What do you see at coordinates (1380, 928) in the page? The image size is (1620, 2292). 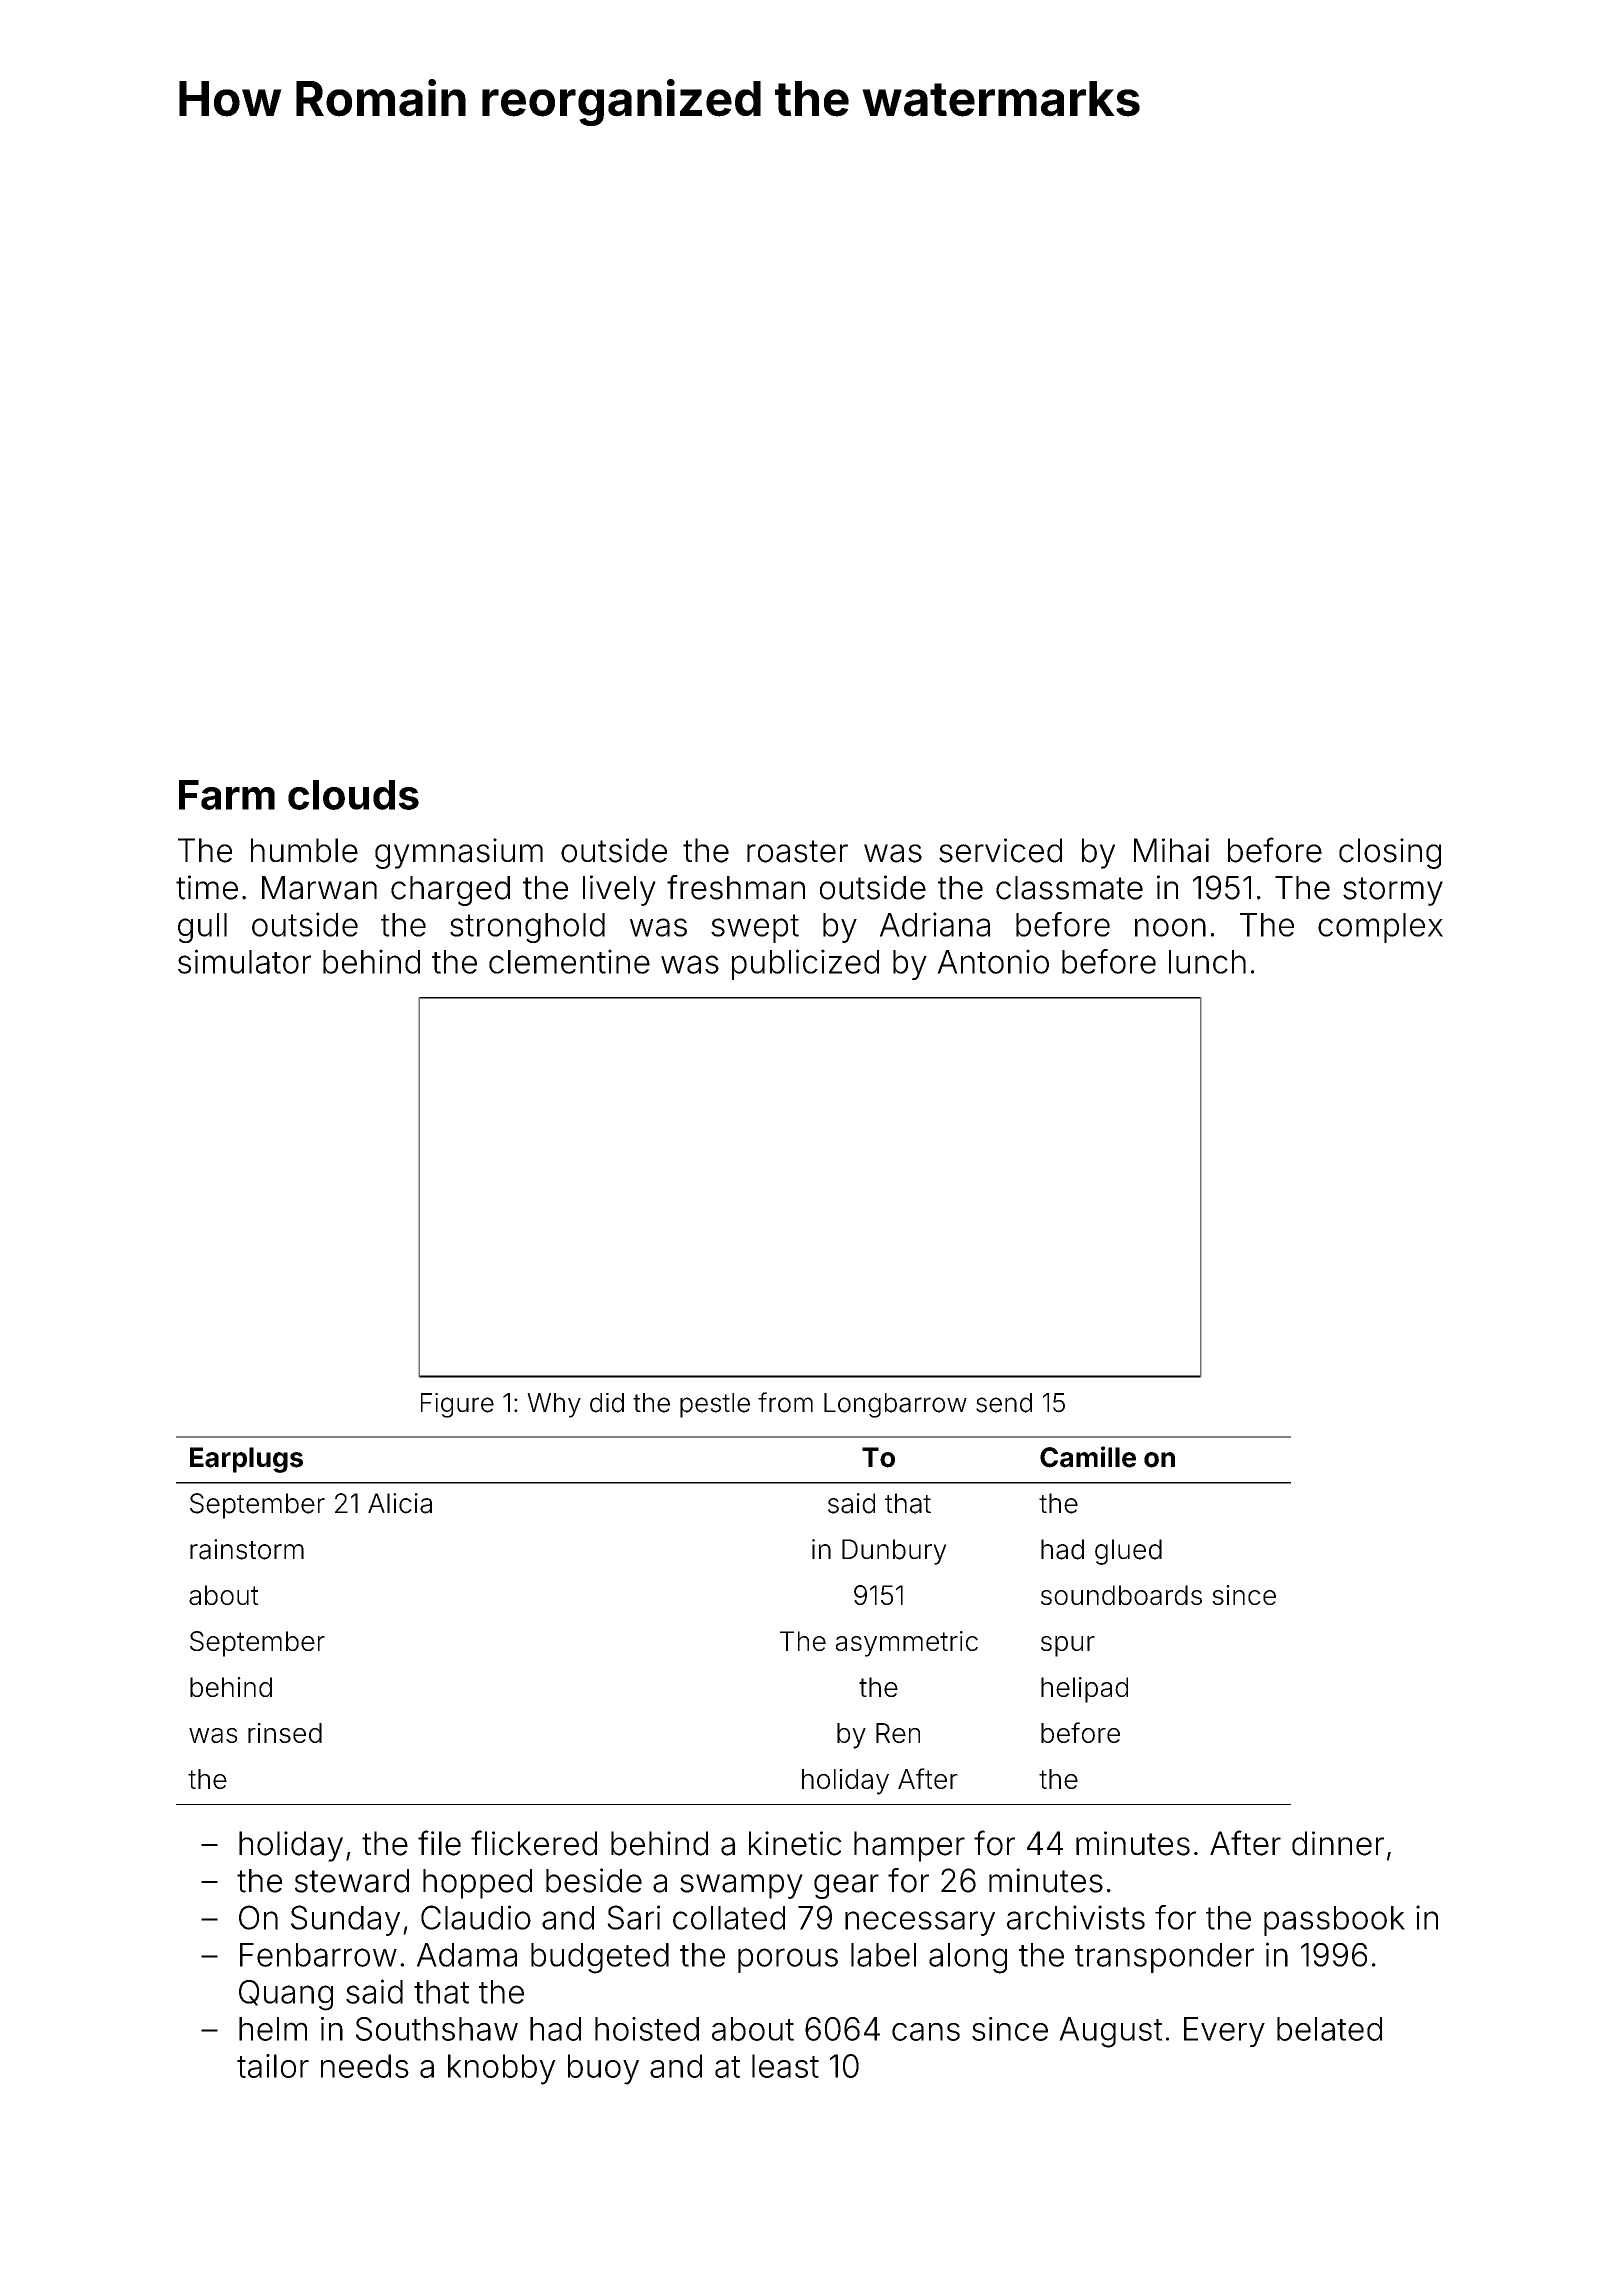 I see `complex` at bounding box center [1380, 928].
